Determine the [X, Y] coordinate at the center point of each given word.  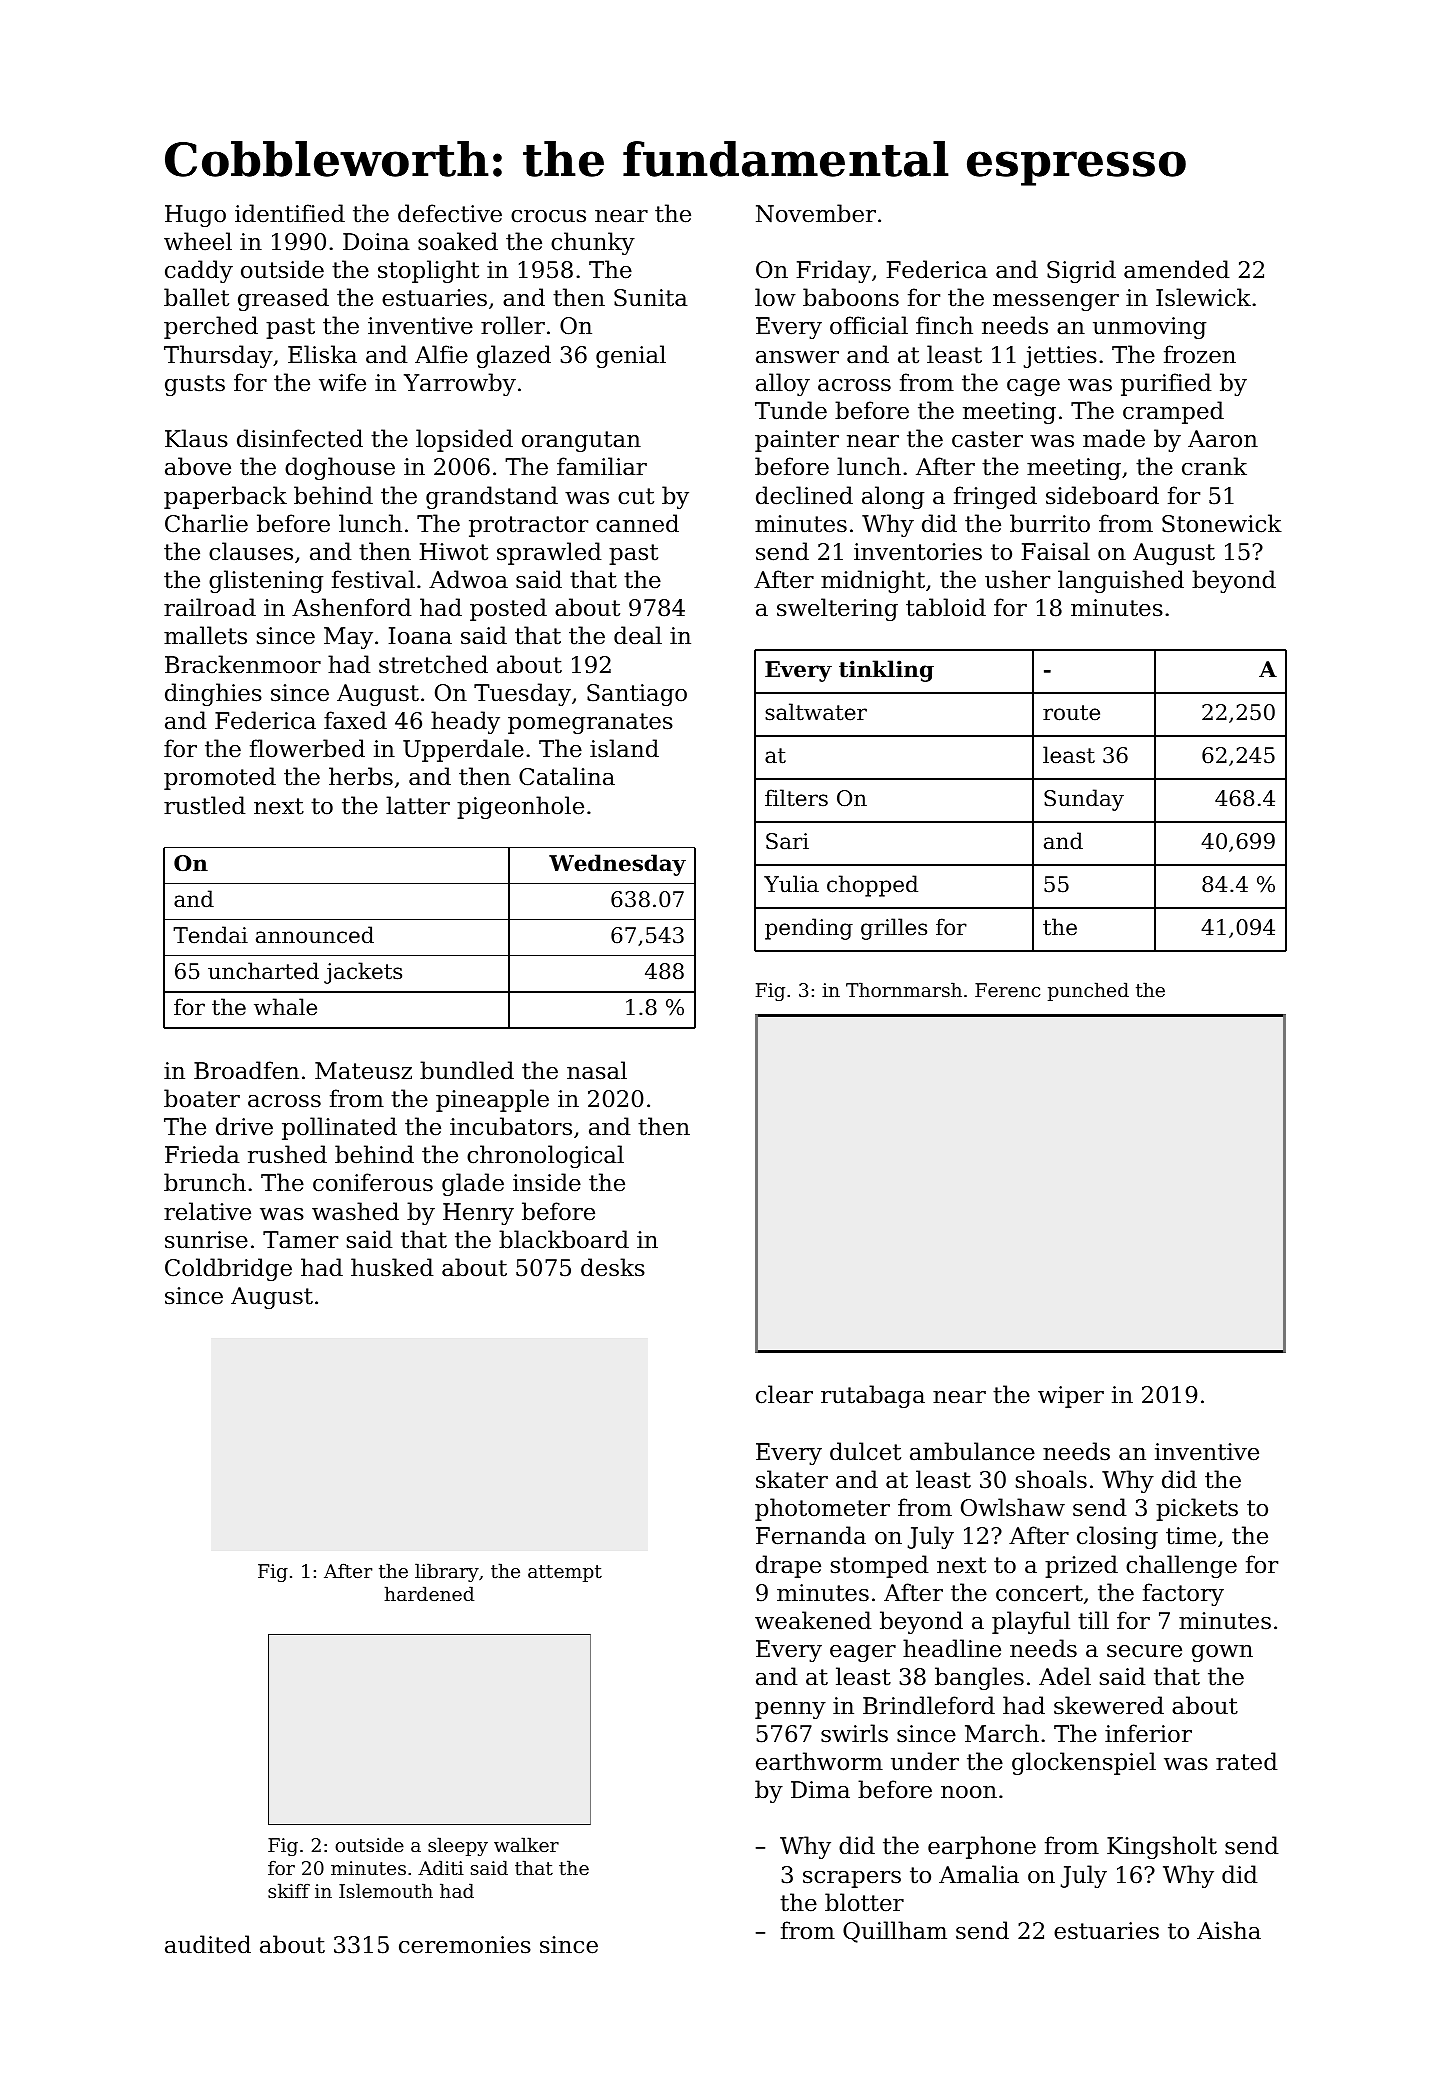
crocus [548, 216]
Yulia [791, 884]
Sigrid [1081, 271]
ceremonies [465, 1945]
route [1071, 713]
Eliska [322, 354]
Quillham [895, 1932]
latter [418, 805]
